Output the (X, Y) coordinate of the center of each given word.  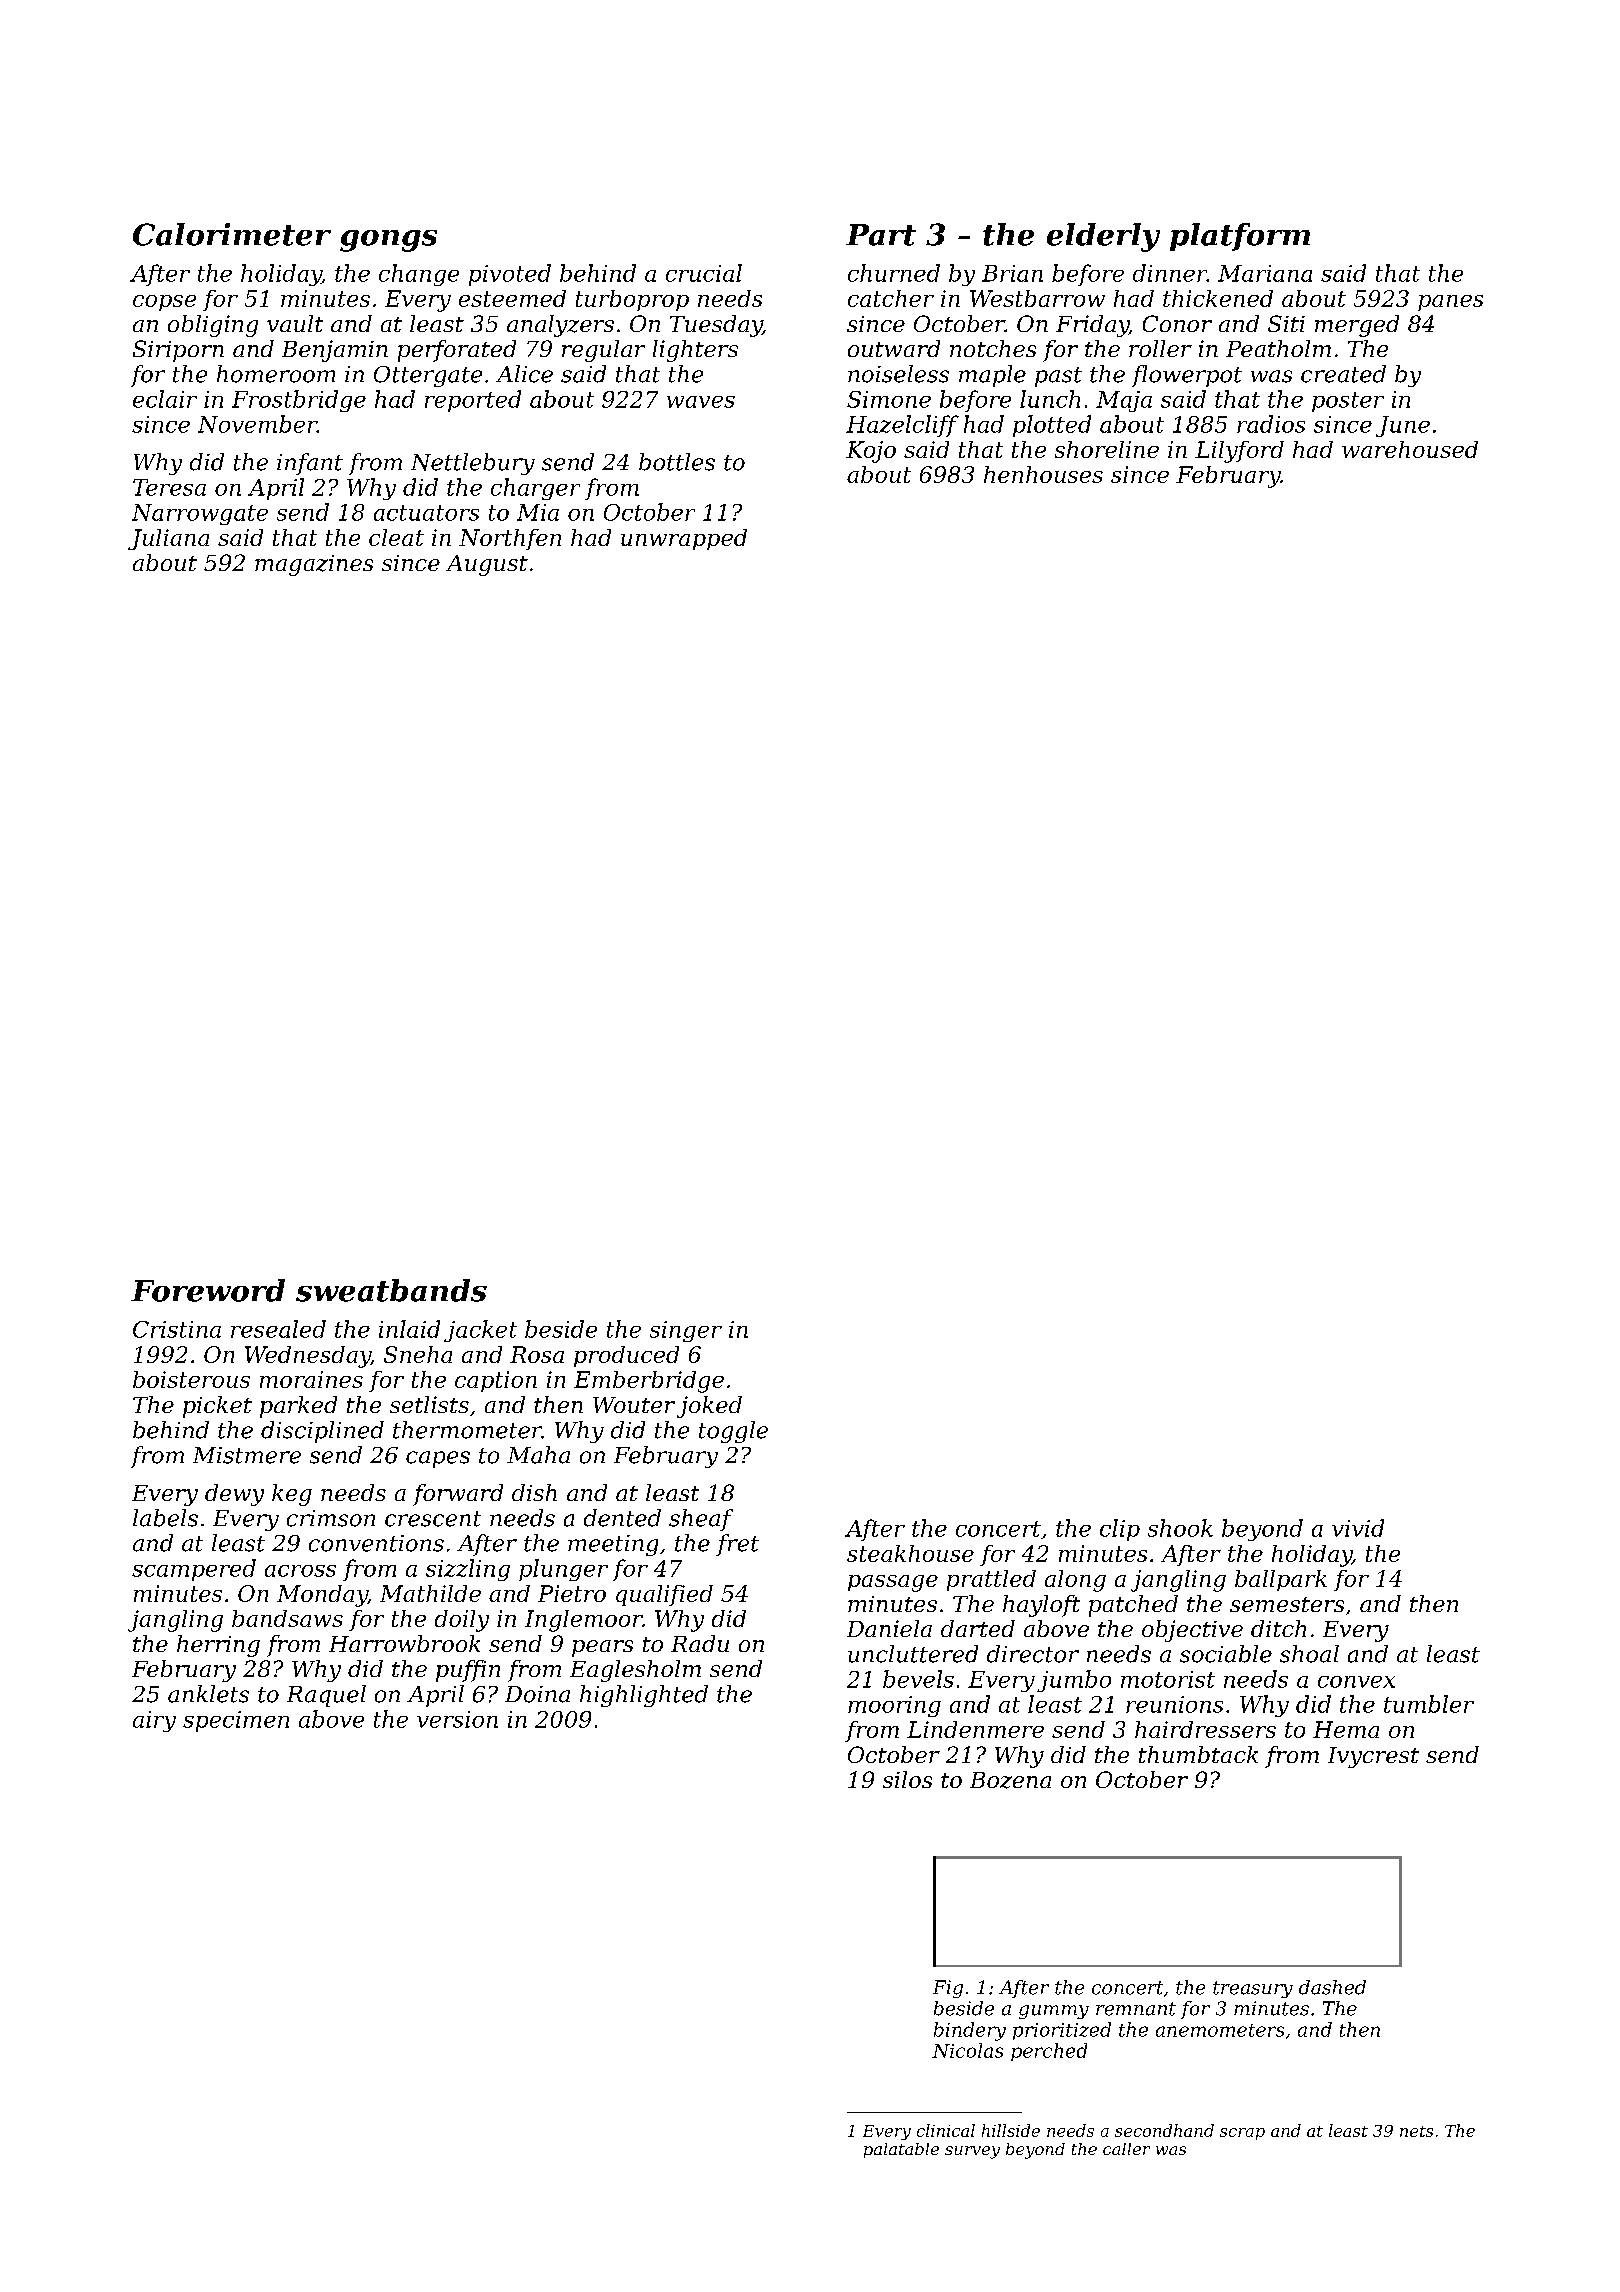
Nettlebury (473, 464)
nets (1416, 2131)
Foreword (208, 1290)
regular (603, 351)
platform (1240, 237)
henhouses (1043, 474)
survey (972, 2152)
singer (686, 1331)
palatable (901, 2150)
